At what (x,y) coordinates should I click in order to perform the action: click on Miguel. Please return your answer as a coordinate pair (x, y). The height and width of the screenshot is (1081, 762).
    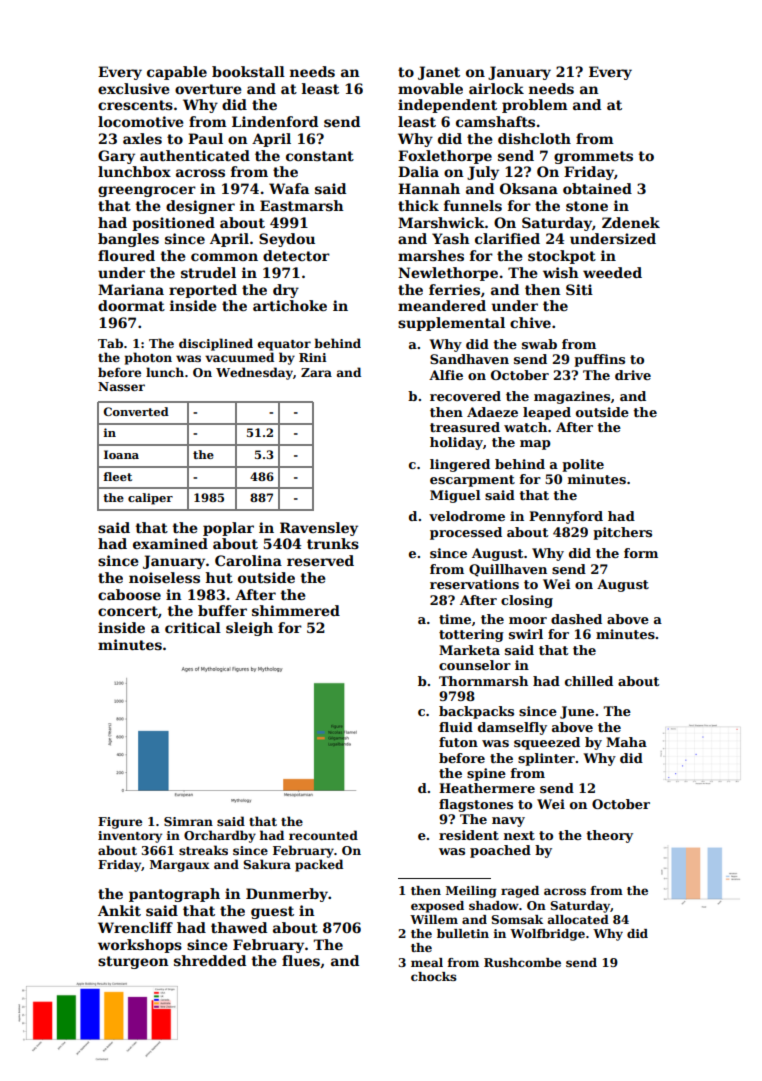
    Looking at the image, I should click on (455, 496).
